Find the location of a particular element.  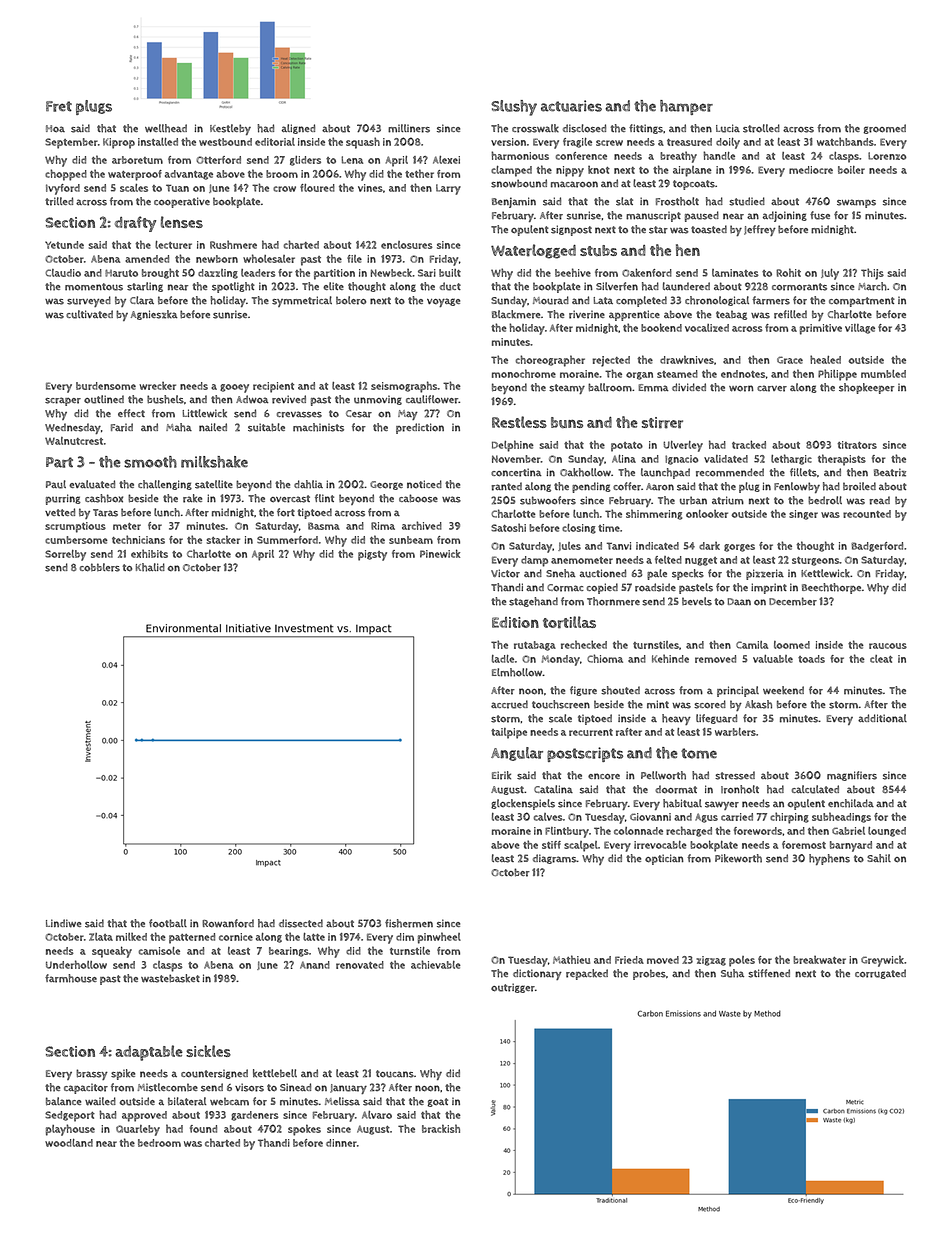

knot is located at coordinates (599, 170).
